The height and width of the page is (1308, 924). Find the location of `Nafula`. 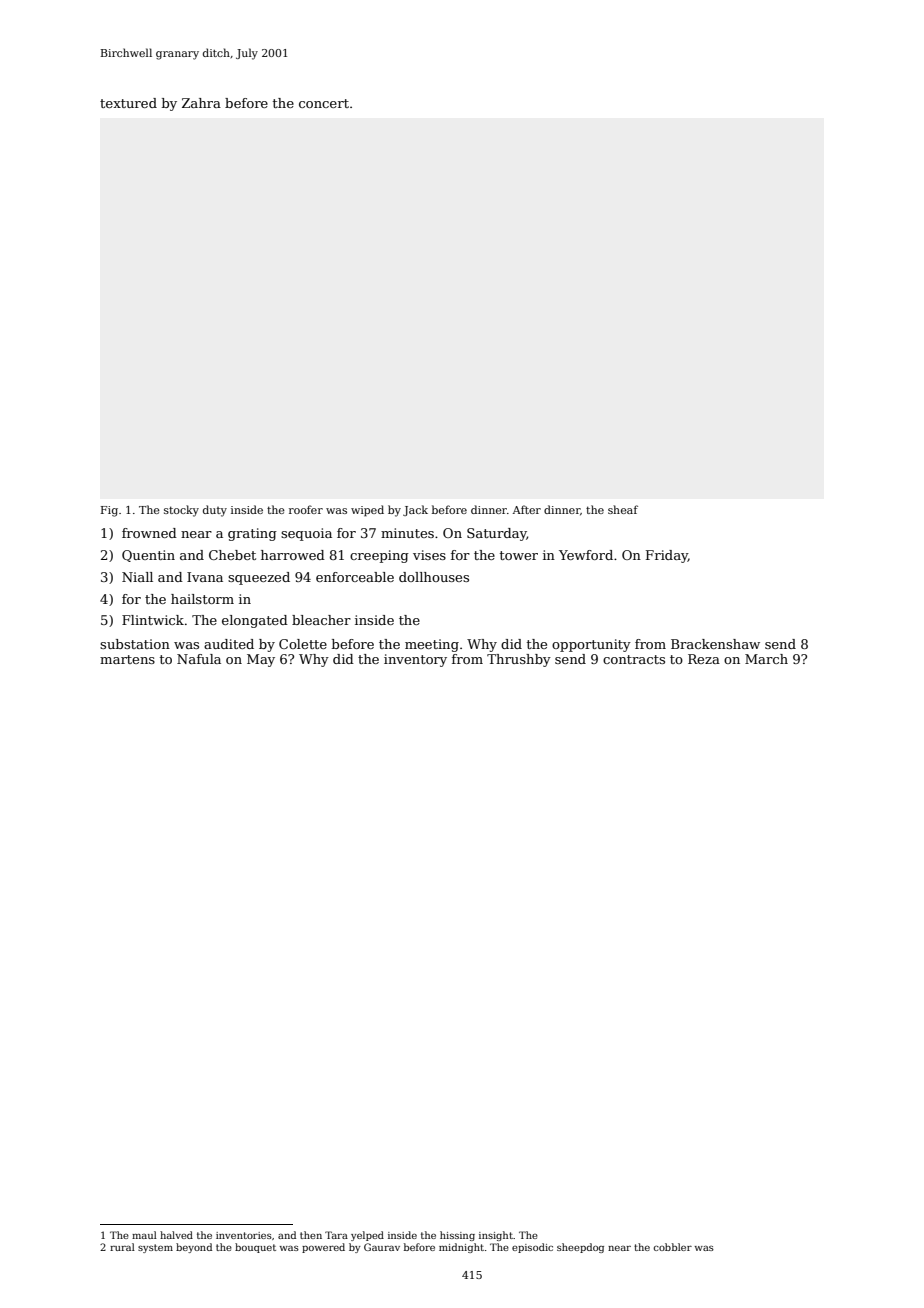

Nafula is located at coordinates (199, 659).
